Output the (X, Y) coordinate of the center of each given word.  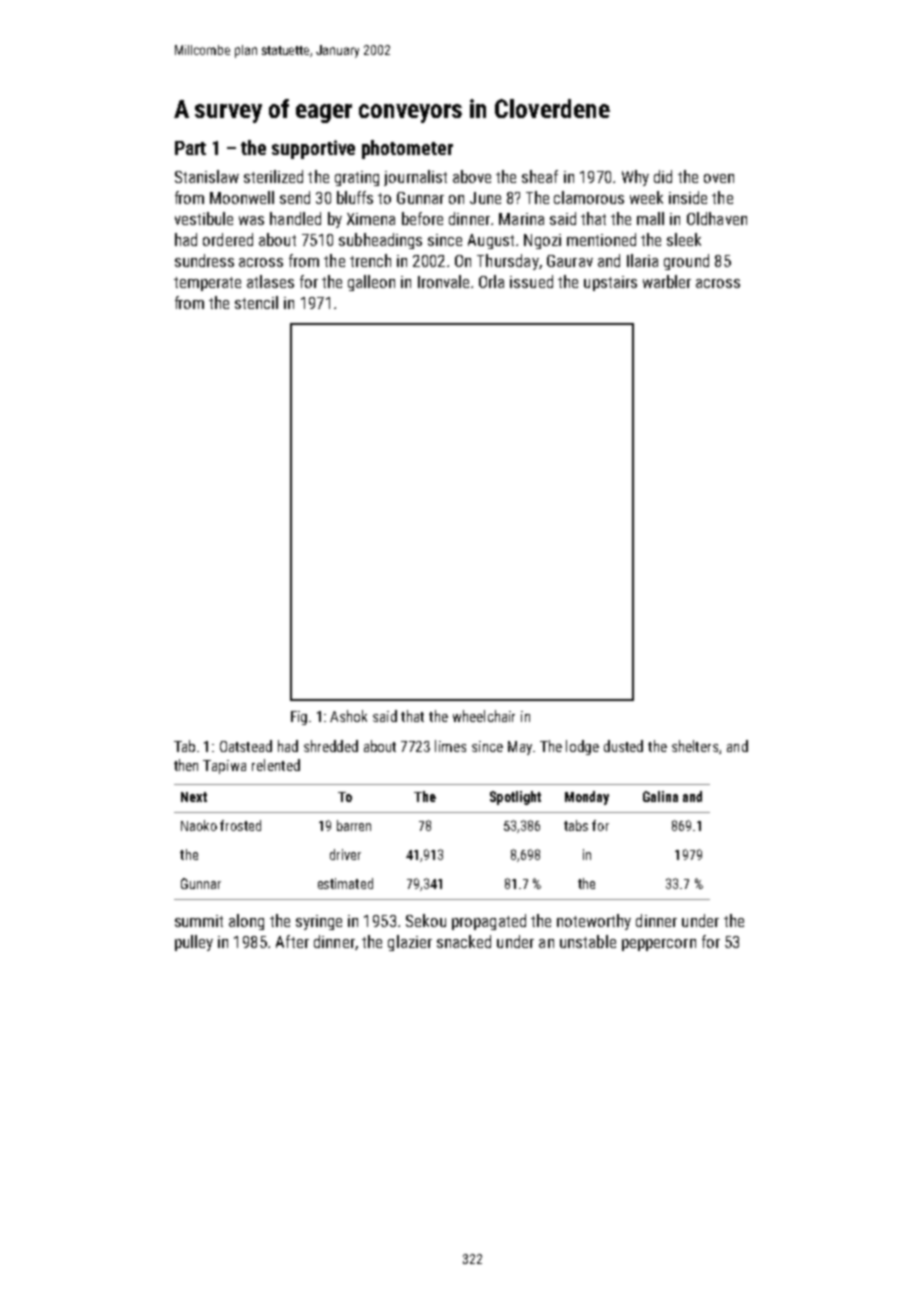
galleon (371, 283)
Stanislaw (207, 176)
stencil (256, 302)
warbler (667, 281)
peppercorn (659, 945)
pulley (194, 943)
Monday (587, 798)
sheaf (540, 176)
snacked (464, 941)
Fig (299, 718)
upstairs (610, 283)
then (186, 765)
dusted (623, 746)
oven (719, 178)
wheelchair (484, 716)
